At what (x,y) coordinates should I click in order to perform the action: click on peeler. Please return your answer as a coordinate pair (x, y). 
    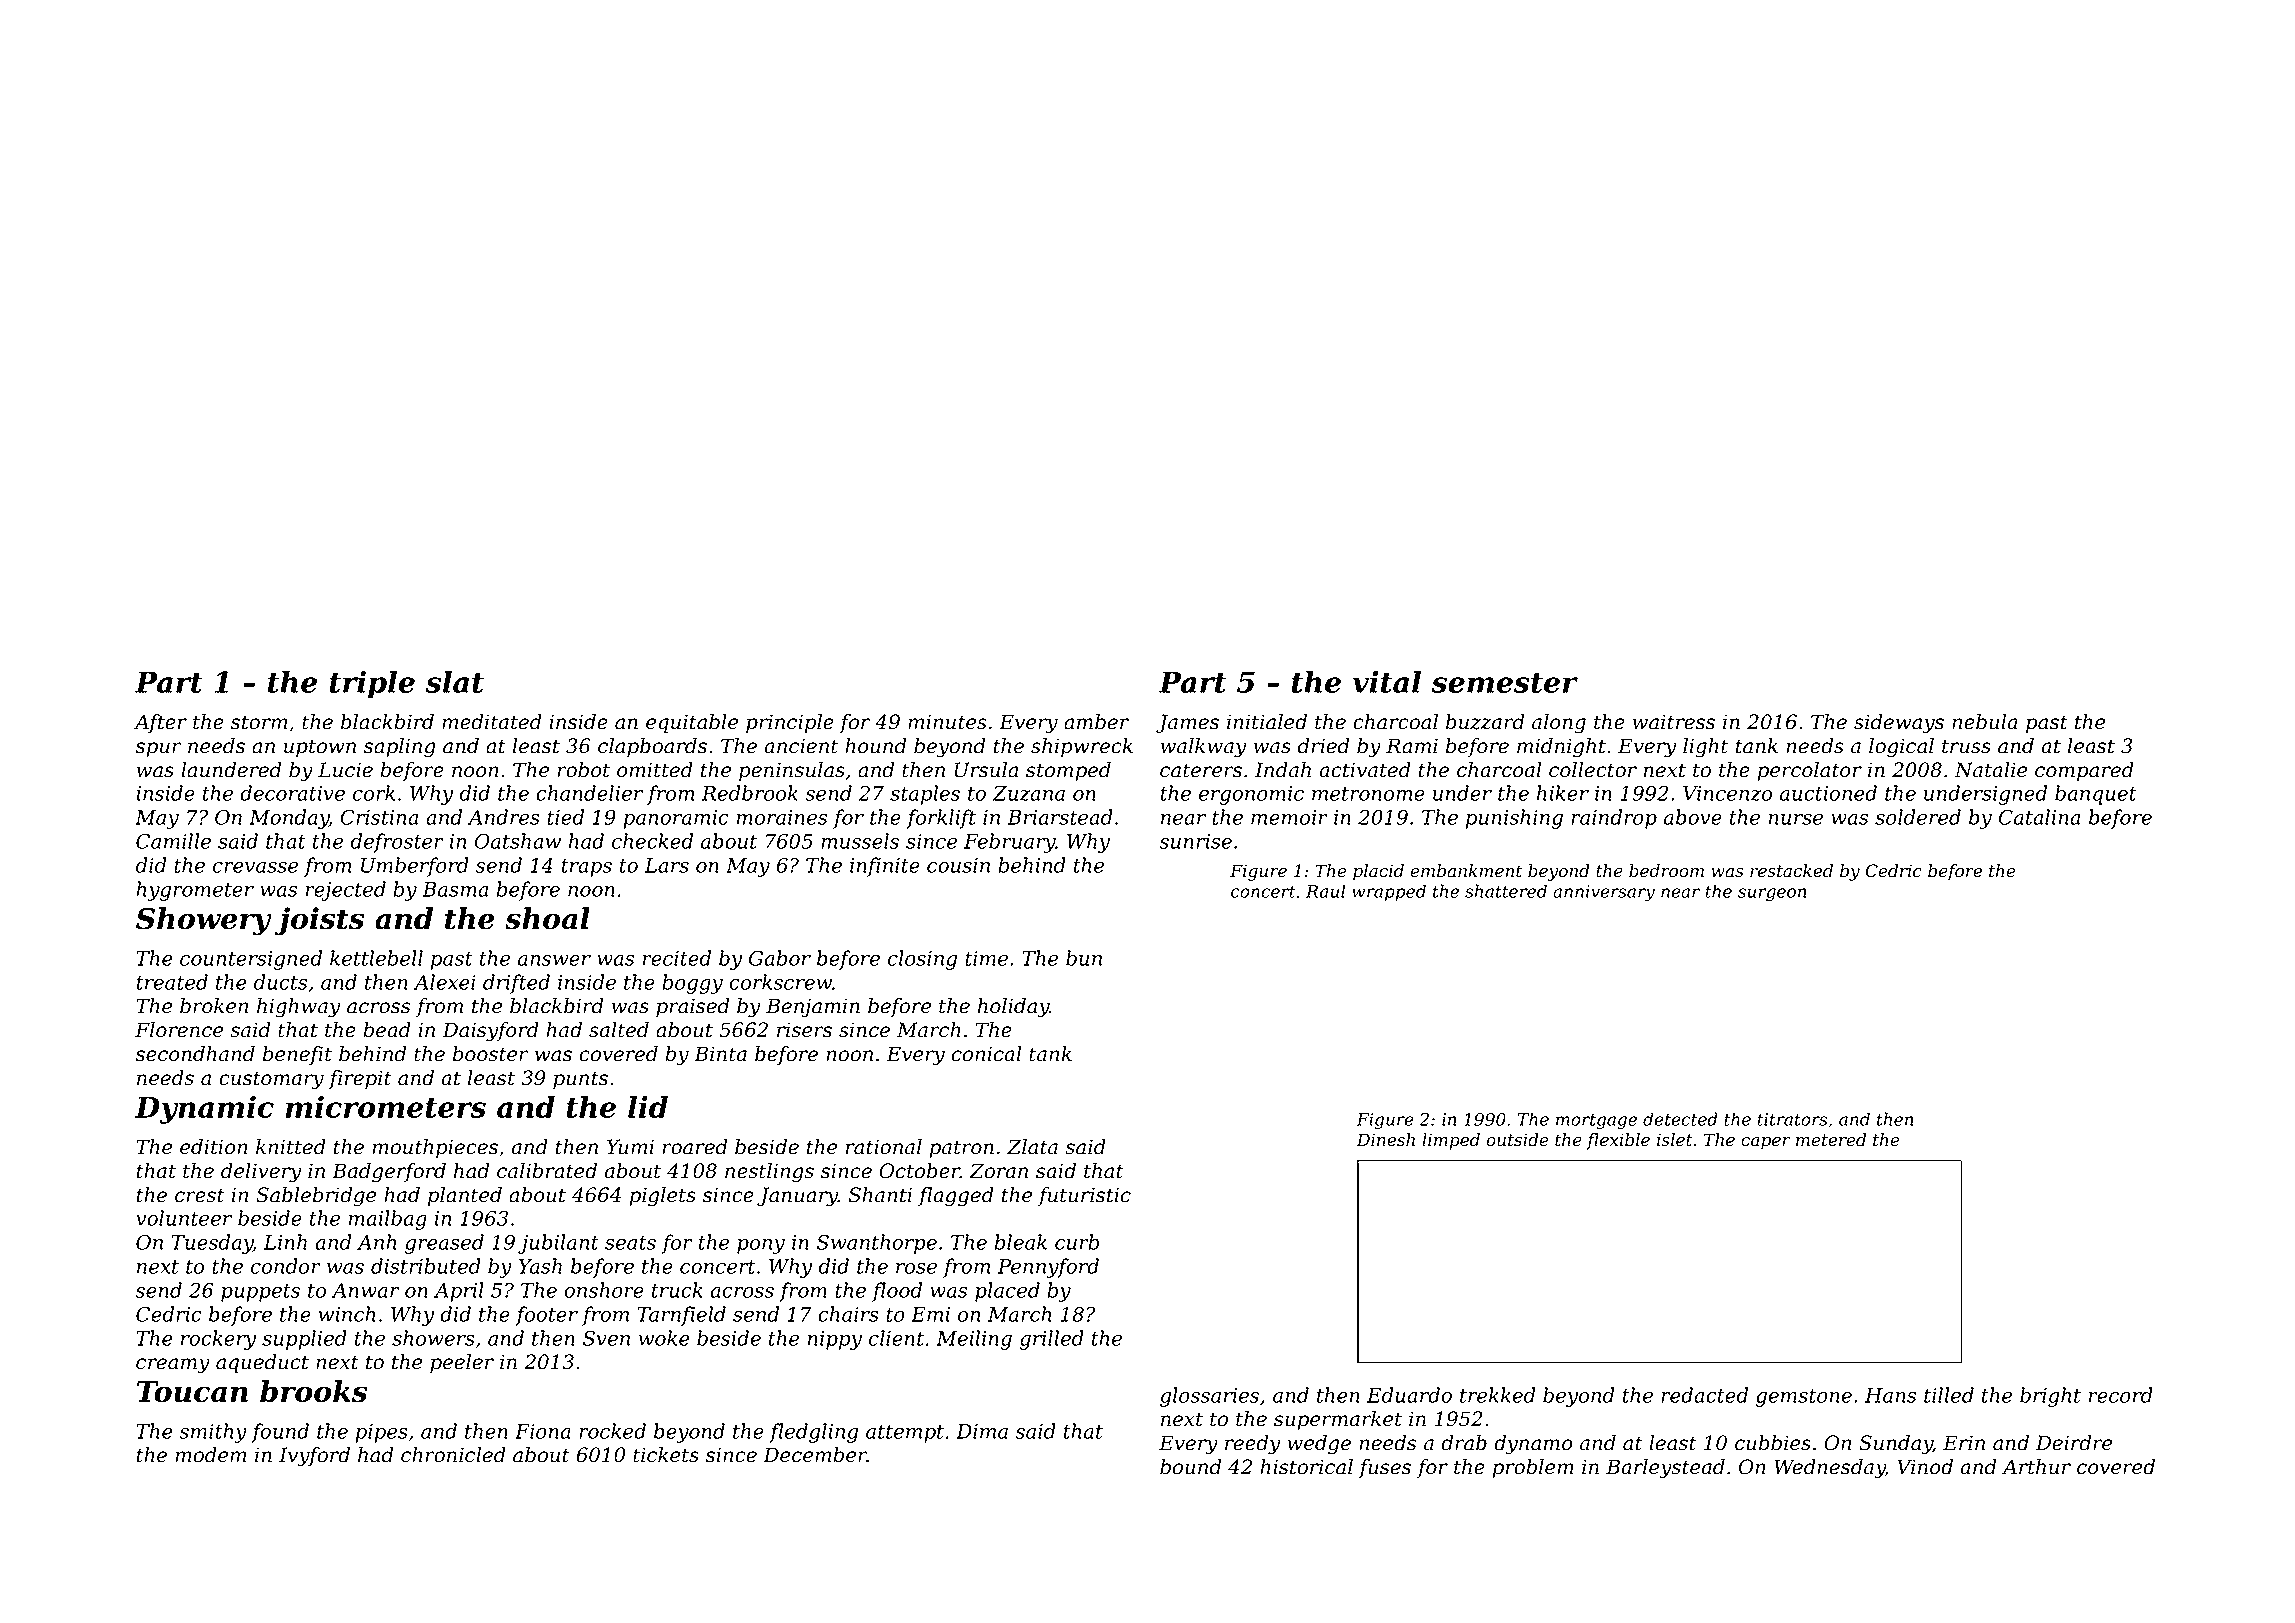
    Looking at the image, I should click on (462, 1363).
